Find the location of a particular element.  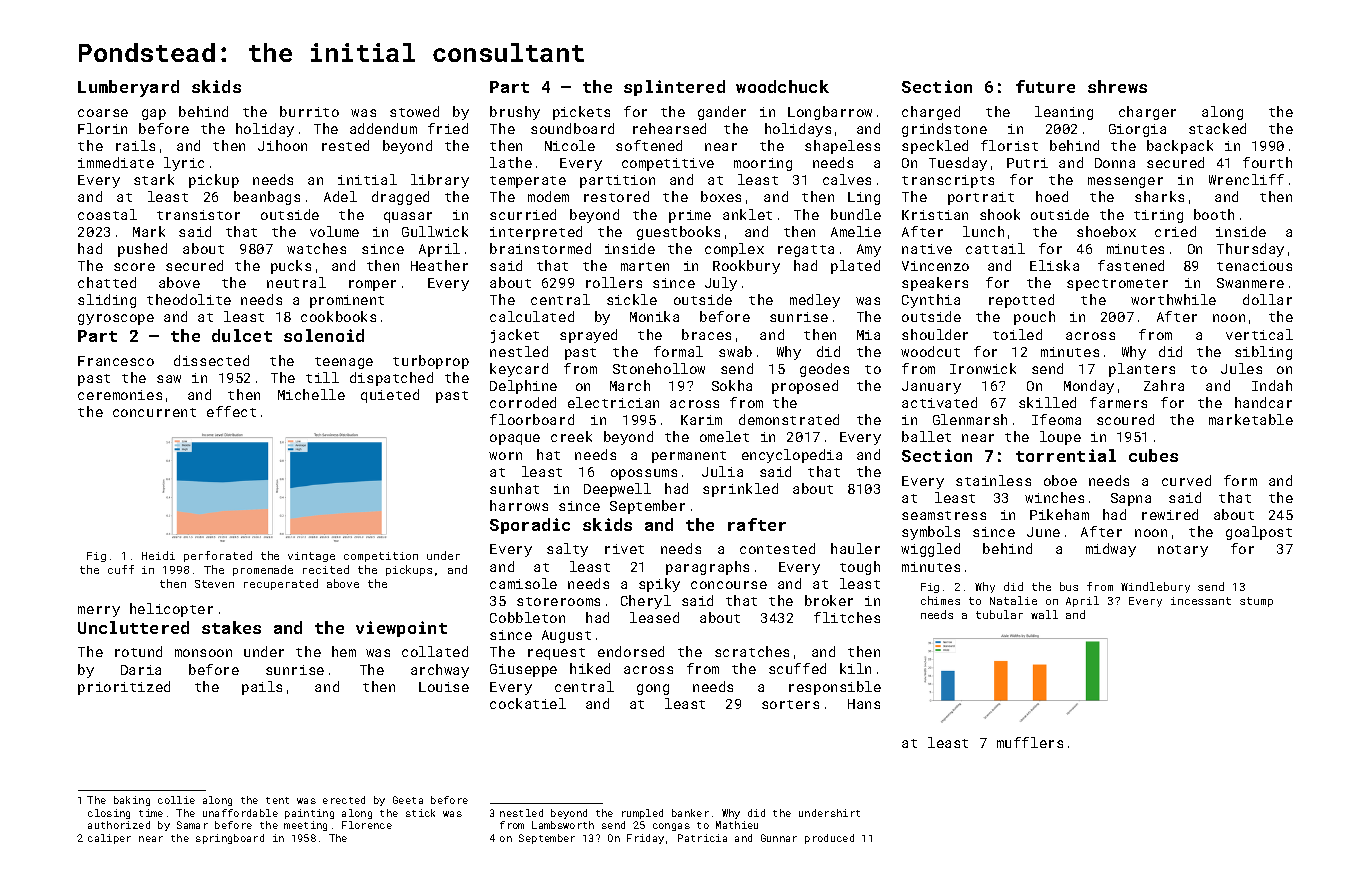

burrito is located at coordinates (309, 111).
